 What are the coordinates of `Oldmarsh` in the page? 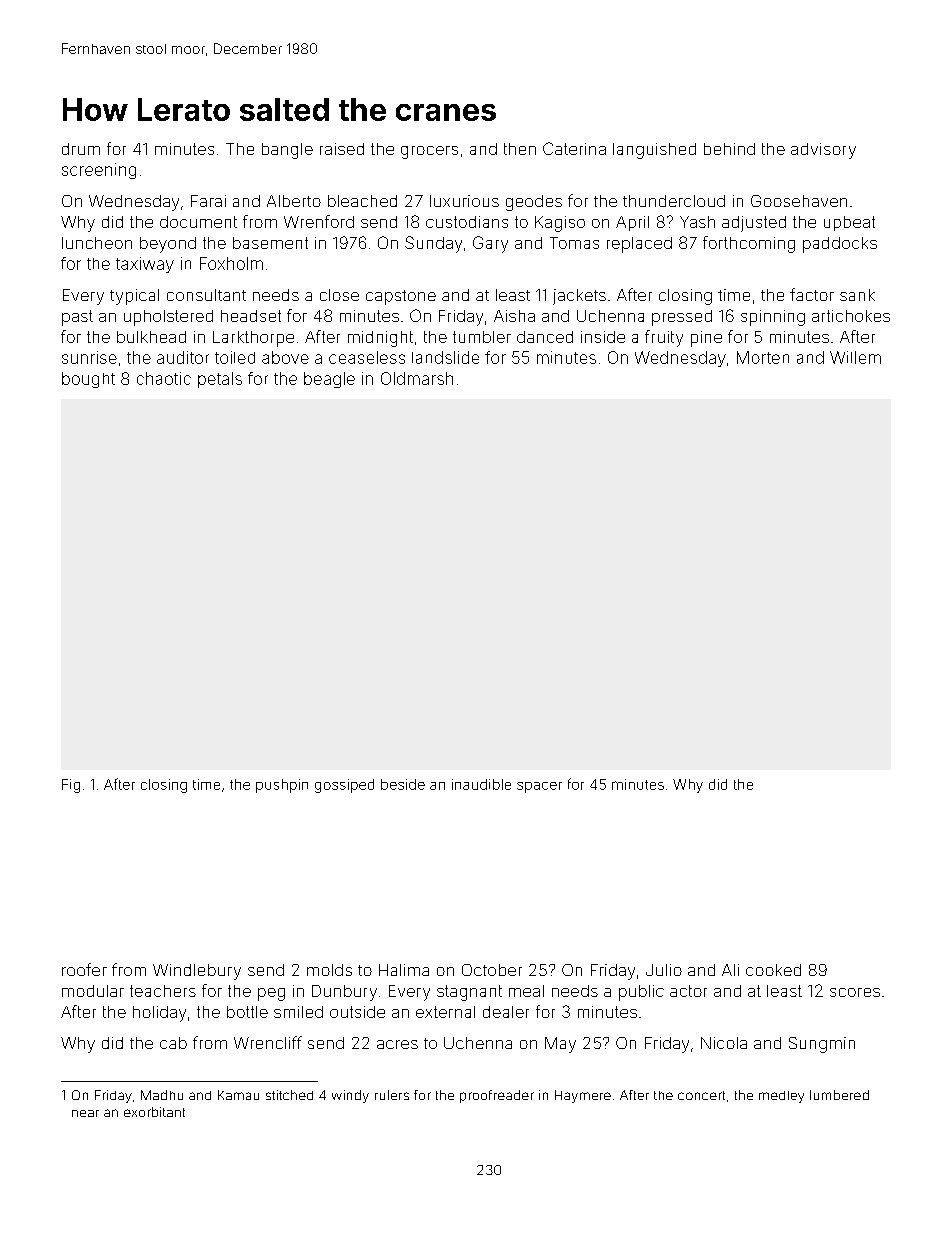 It's located at (417, 378).
